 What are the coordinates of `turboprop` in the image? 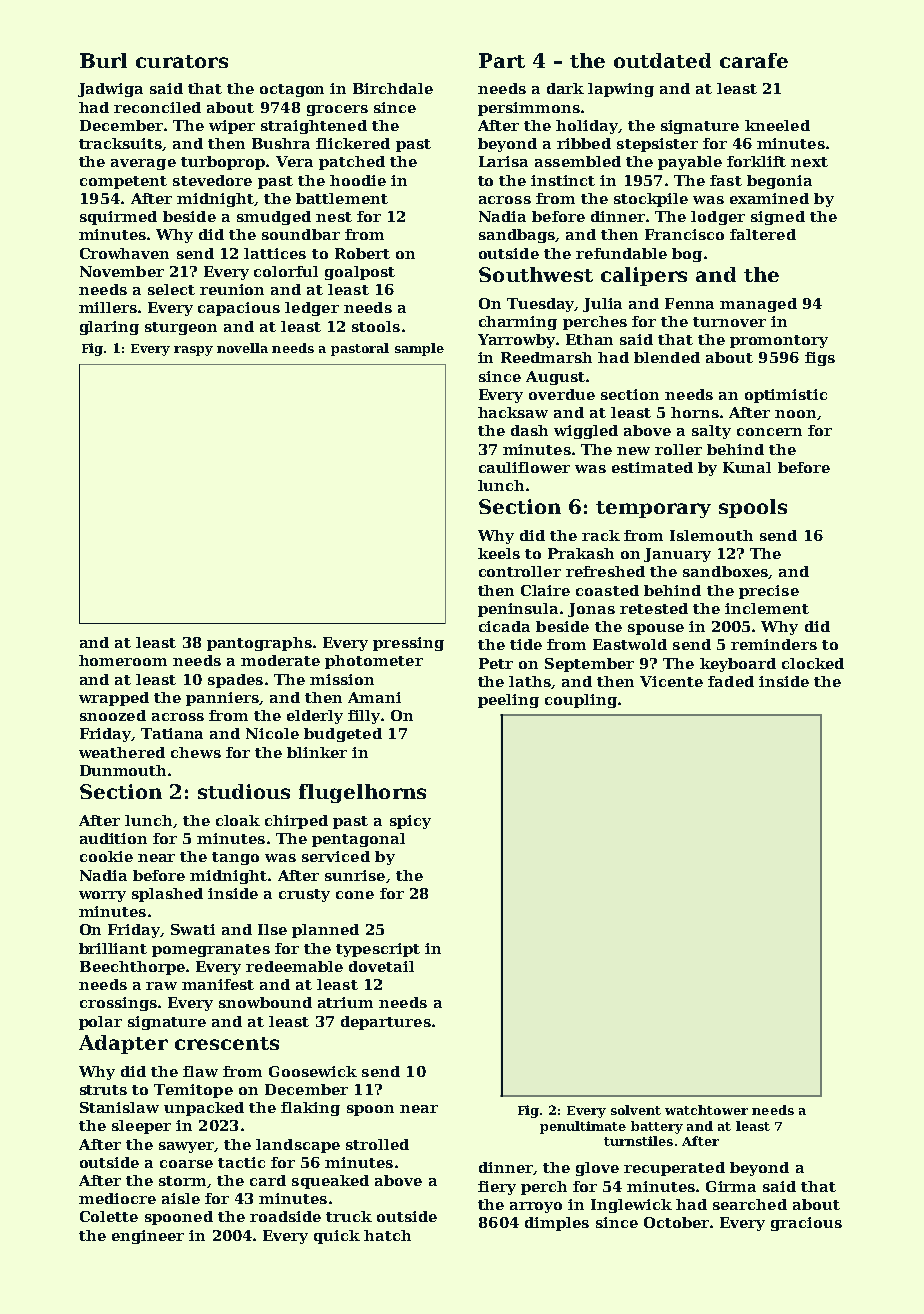 It's located at (223, 163).
